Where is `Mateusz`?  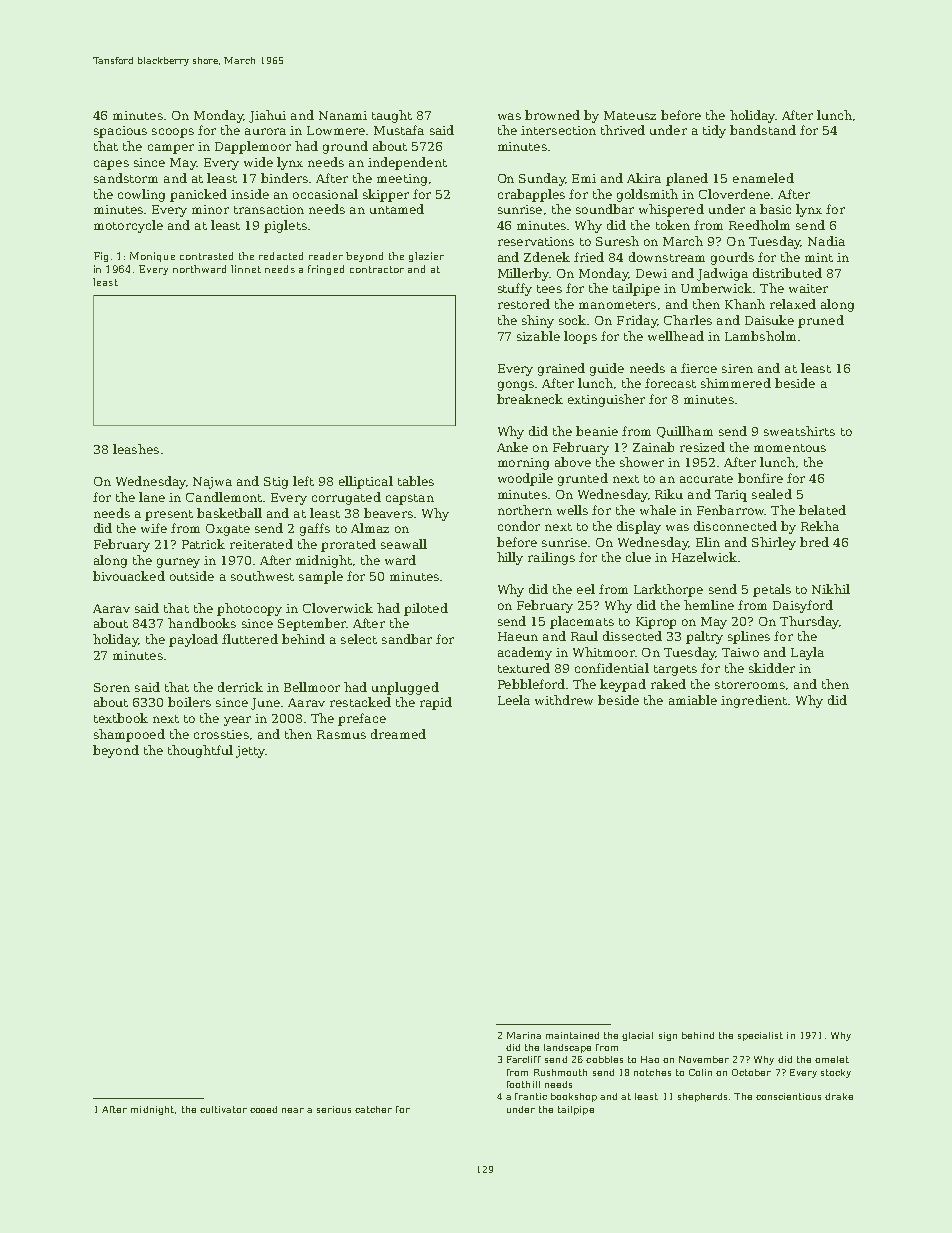
Mateusz is located at coordinates (630, 115).
